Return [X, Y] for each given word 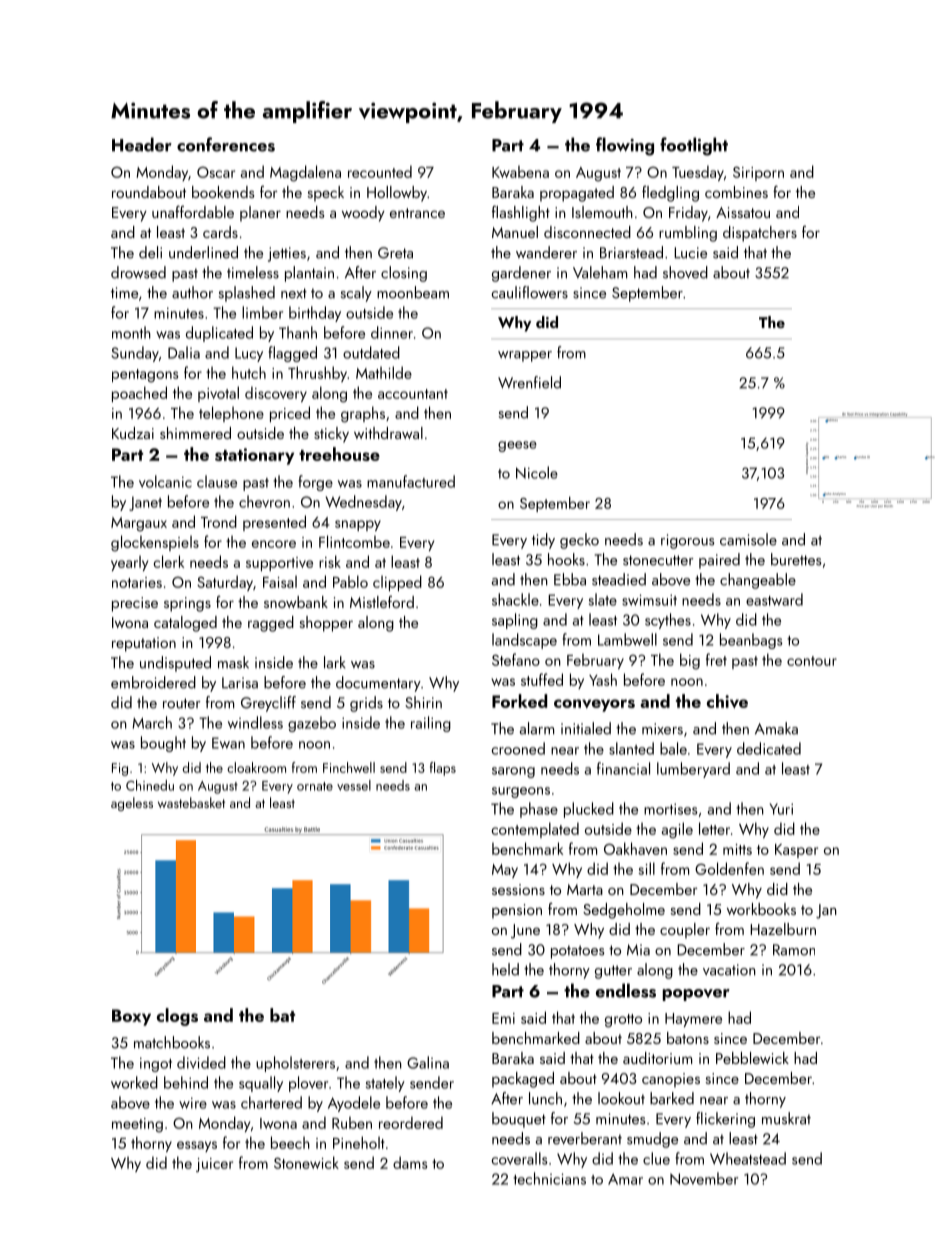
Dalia [184, 352]
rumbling [688, 234]
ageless [132, 804]
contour [812, 661]
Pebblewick [752, 1058]
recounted [380, 171]
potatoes [577, 952]
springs [187, 604]
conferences [226, 144]
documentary [378, 684]
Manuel [515, 232]
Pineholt [359, 1142]
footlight [694, 146]
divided [201, 1062]
